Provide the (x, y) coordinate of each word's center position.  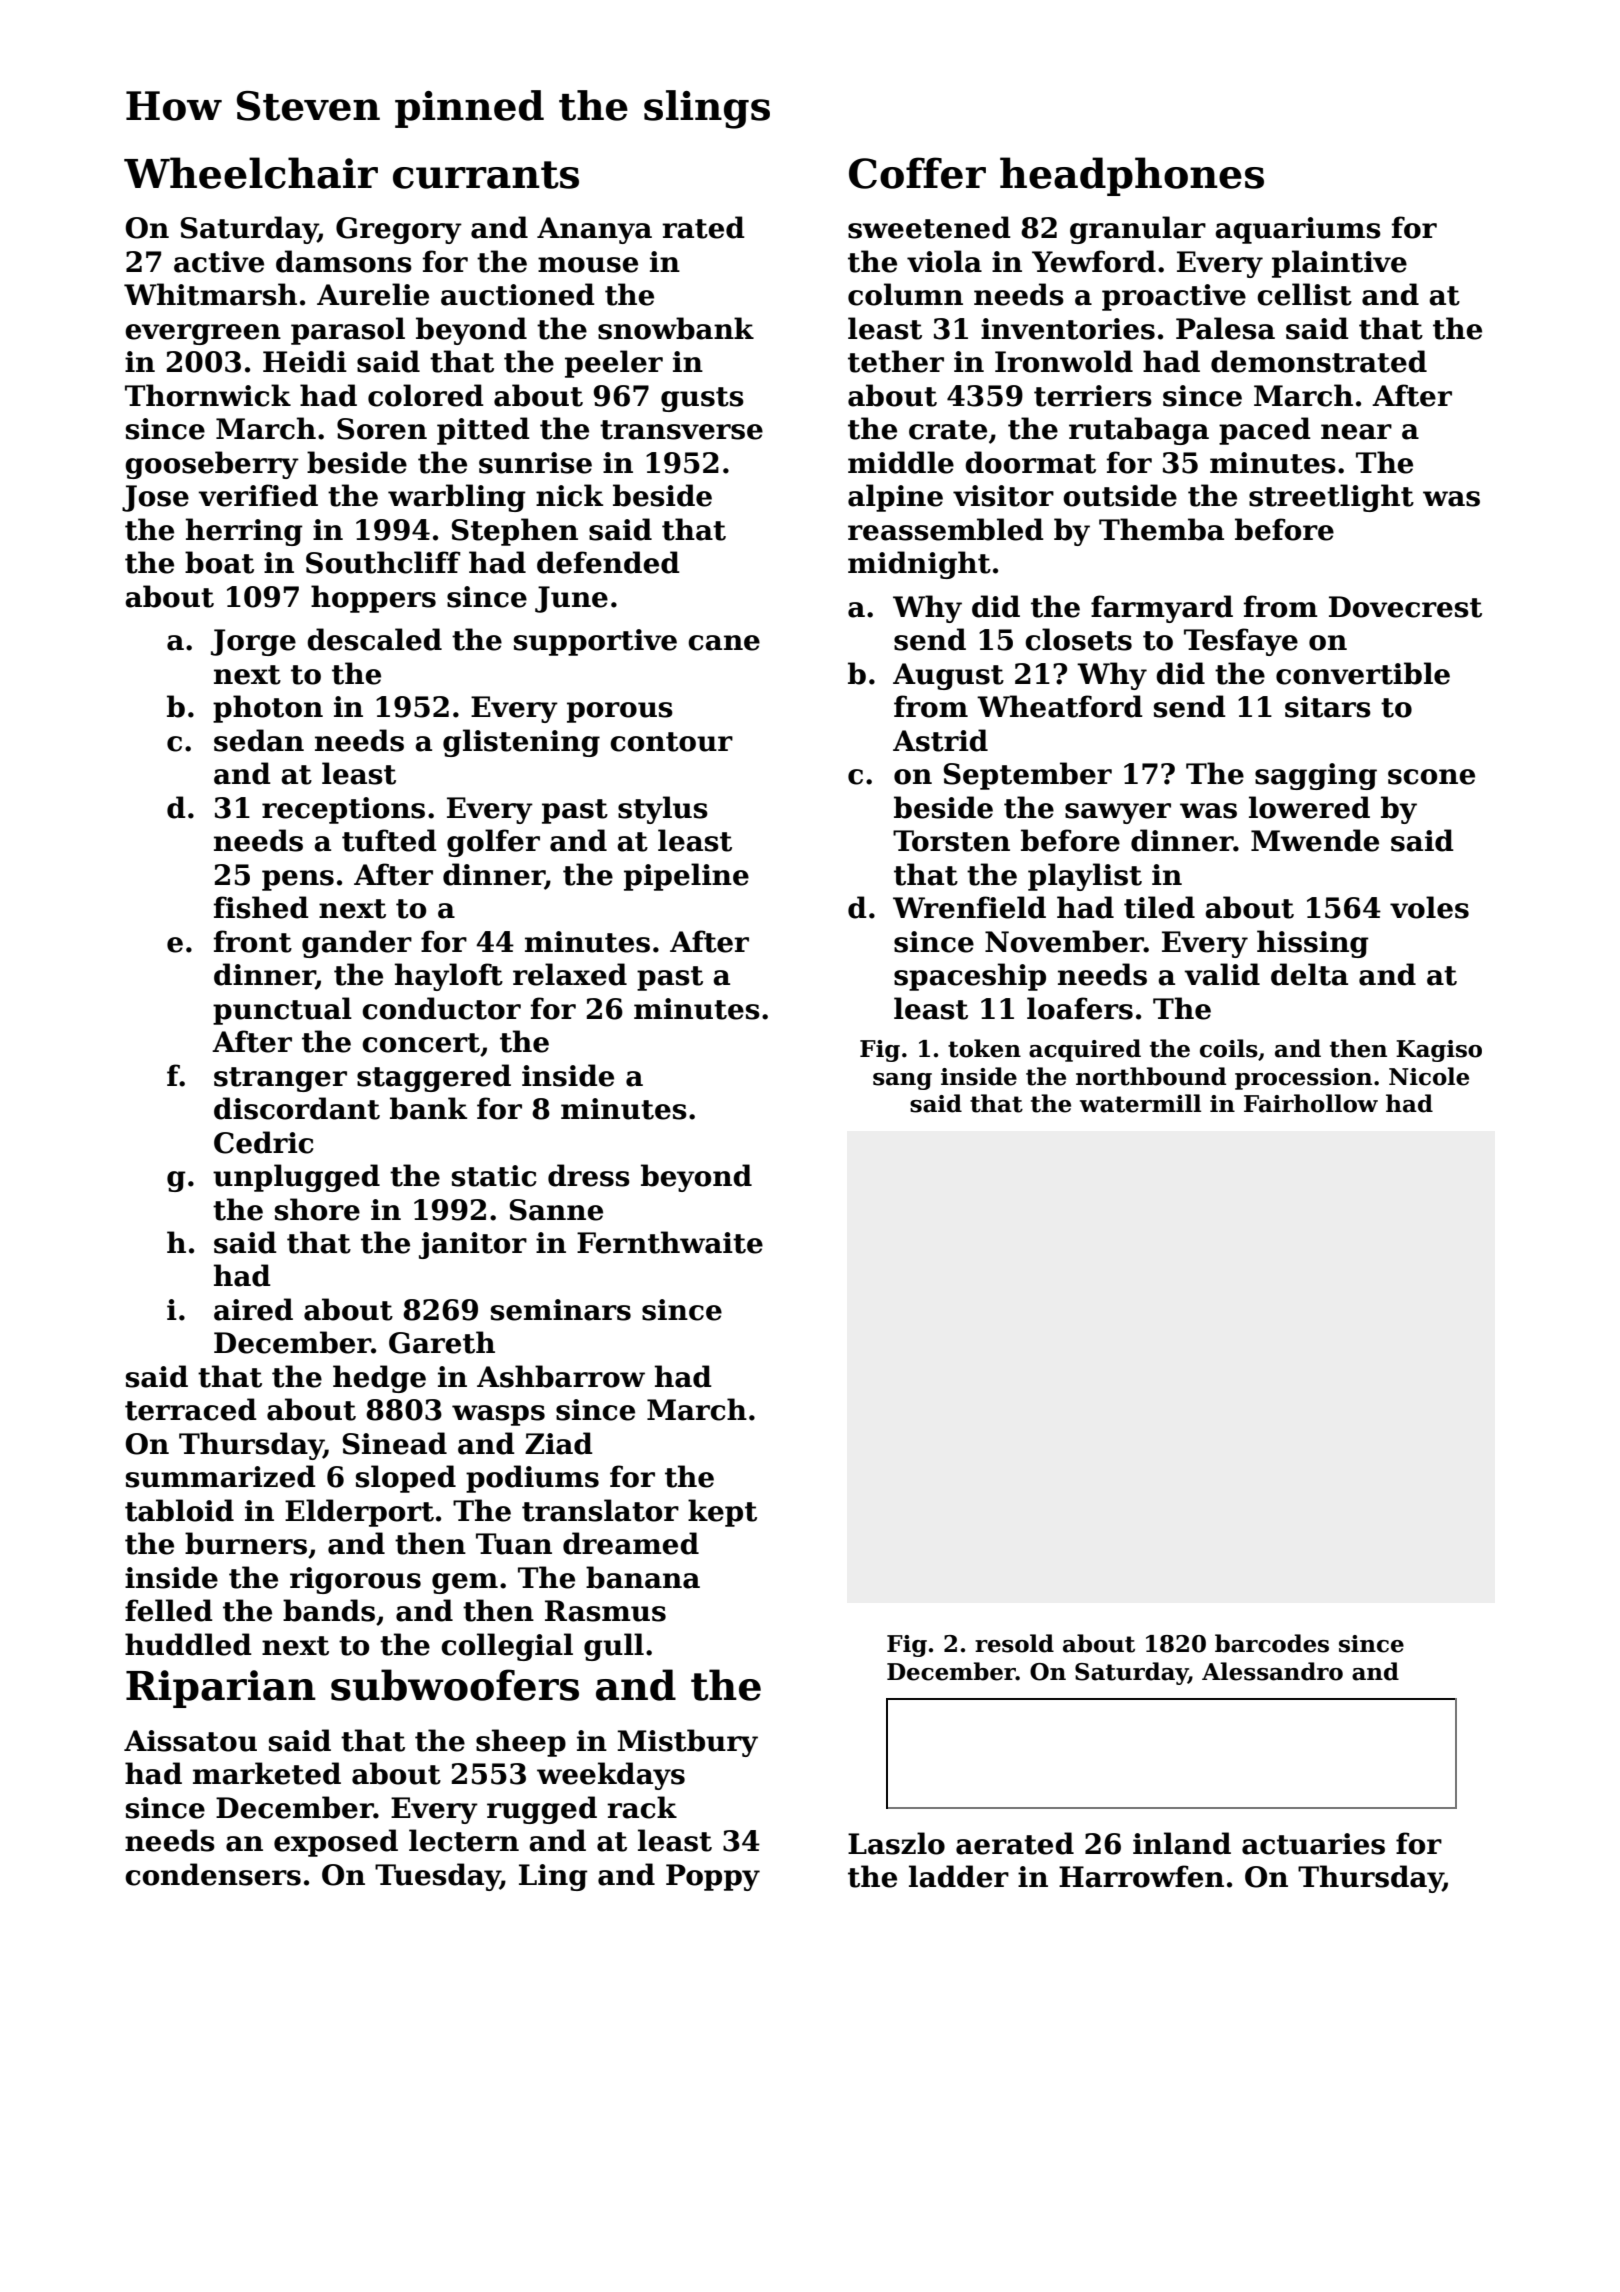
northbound (1151, 1076)
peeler (614, 364)
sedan (259, 740)
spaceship (970, 977)
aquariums (1298, 230)
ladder (959, 1876)
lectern (464, 1840)
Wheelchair (251, 173)
